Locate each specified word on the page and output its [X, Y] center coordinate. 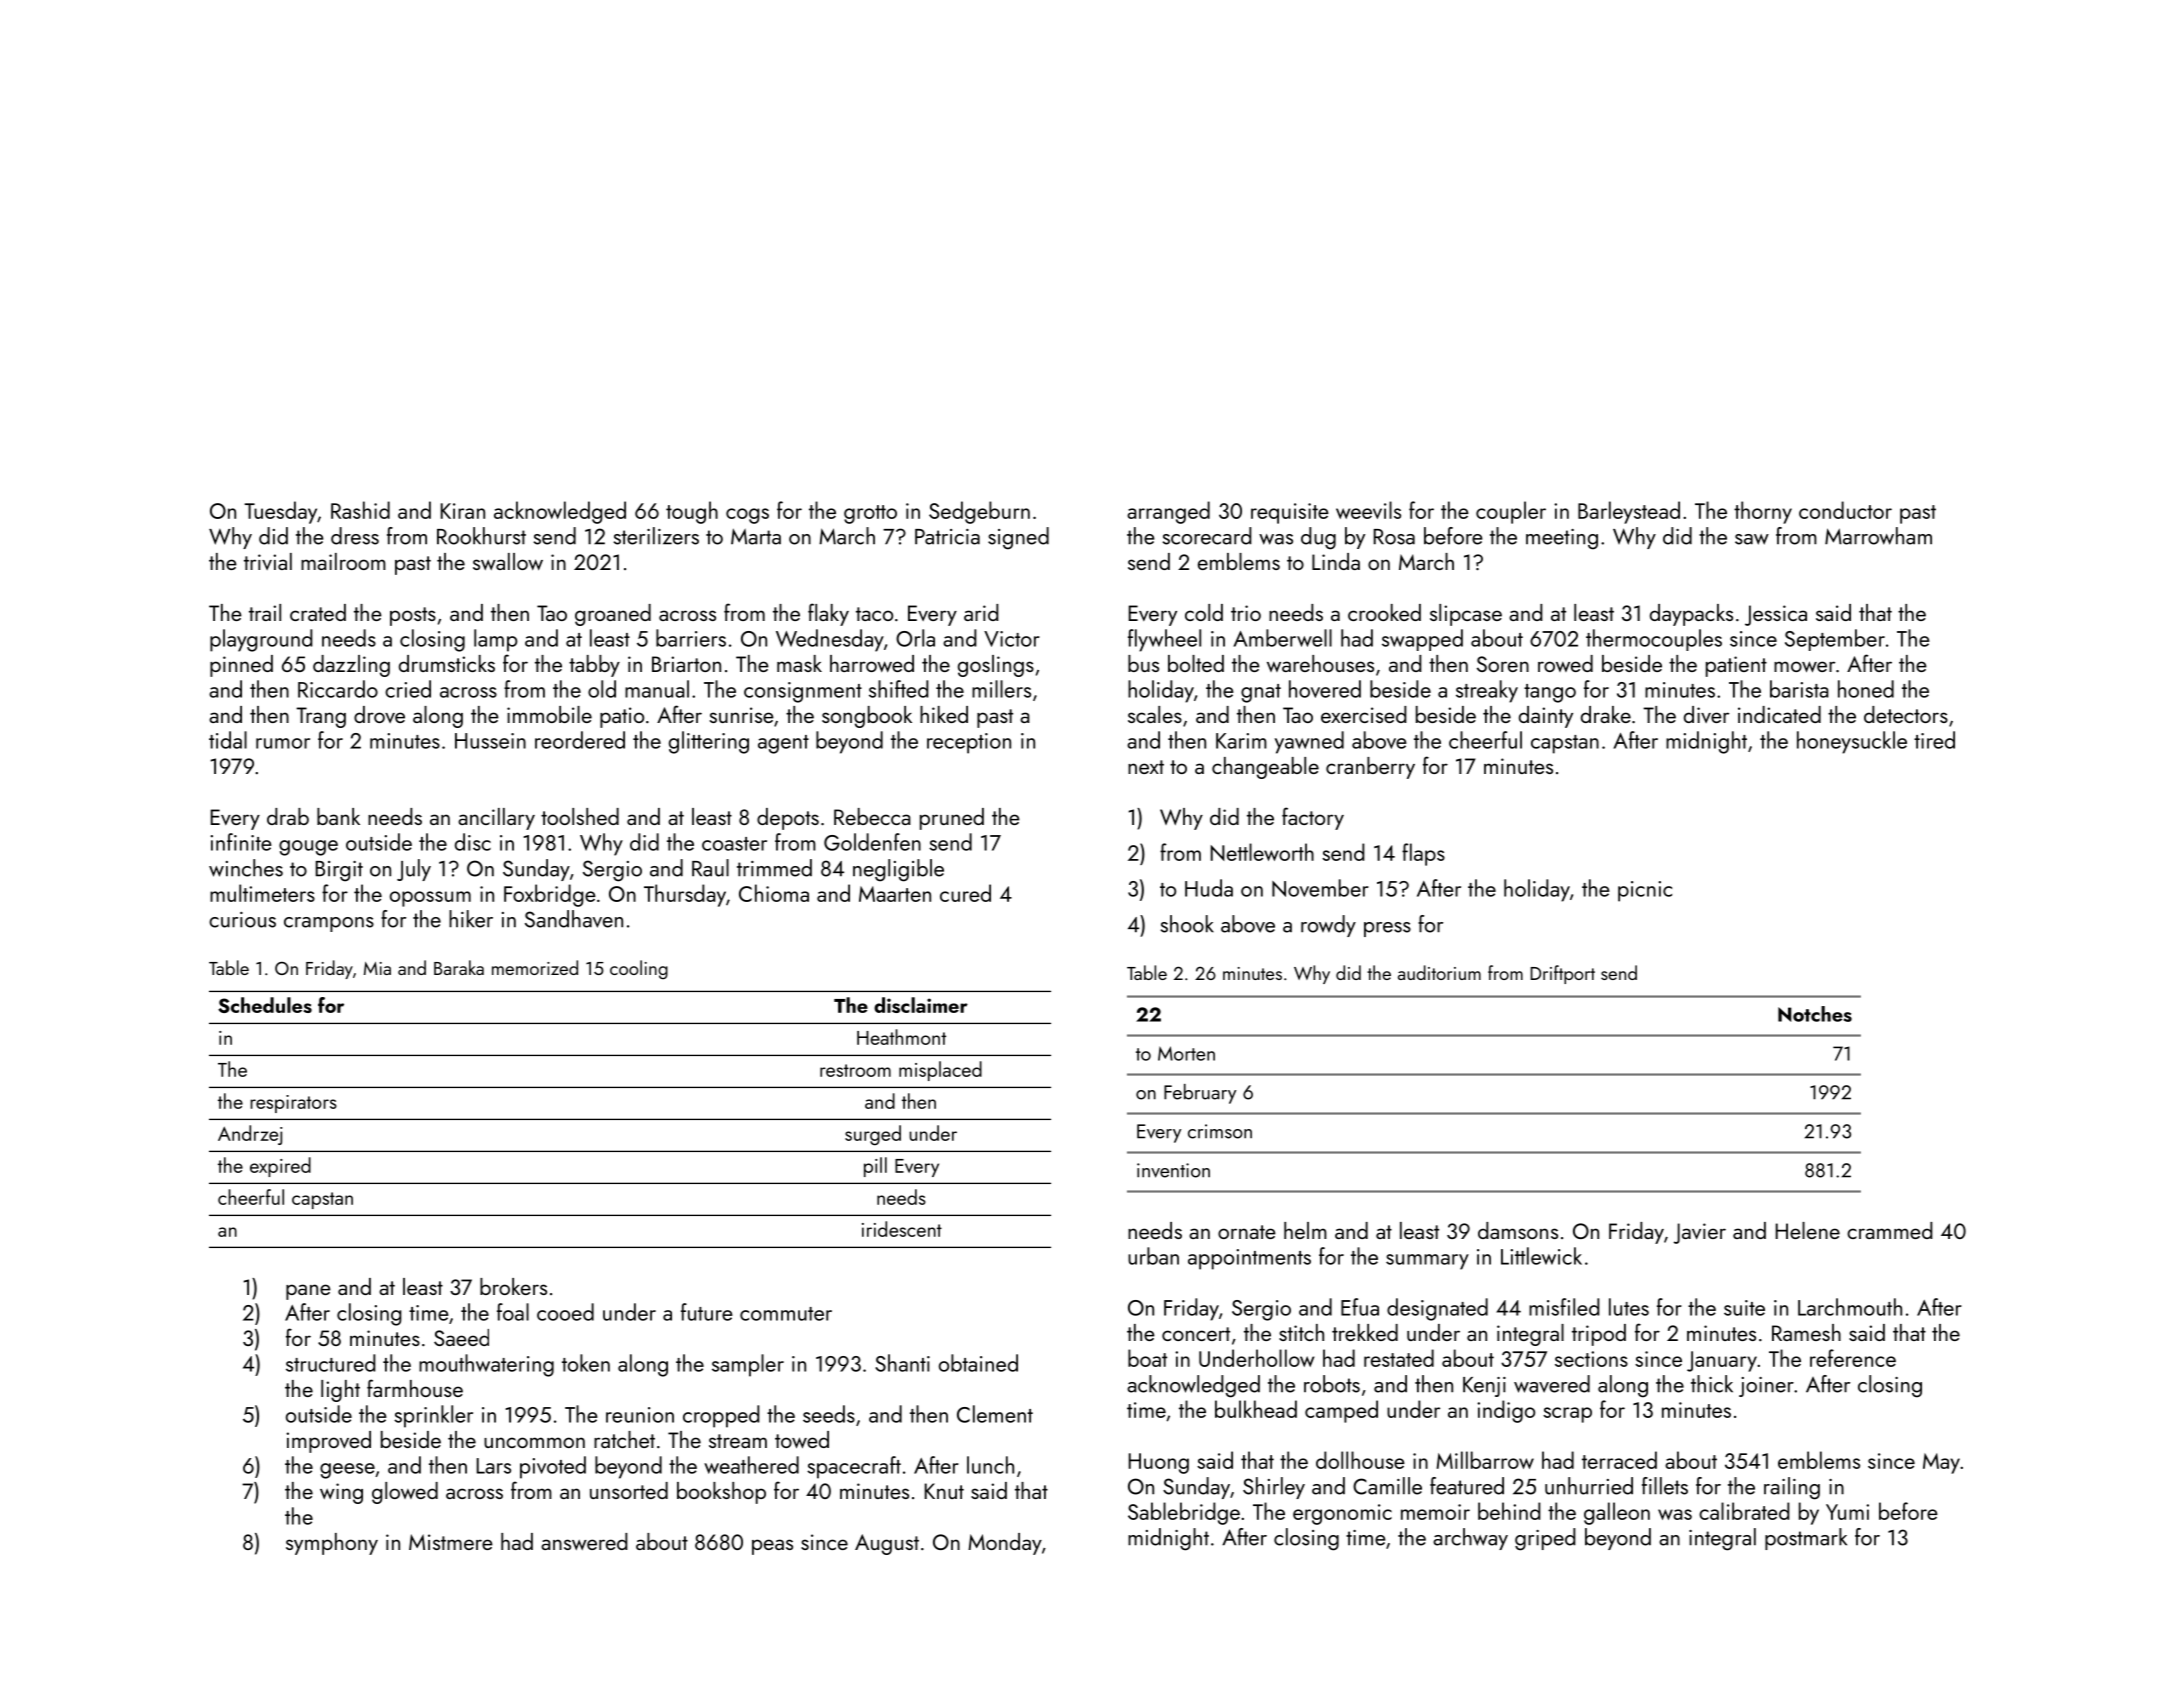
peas [772, 1547]
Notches [1815, 1014]
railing [1792, 1488]
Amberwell [1282, 638]
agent [783, 744]
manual [657, 689]
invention [1173, 1170]
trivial [268, 561]
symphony [332, 1544]
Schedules [265, 1005]
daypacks [1691, 615]
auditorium [1439, 972]
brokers [513, 1286]
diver [1706, 714]
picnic [1645, 891]
